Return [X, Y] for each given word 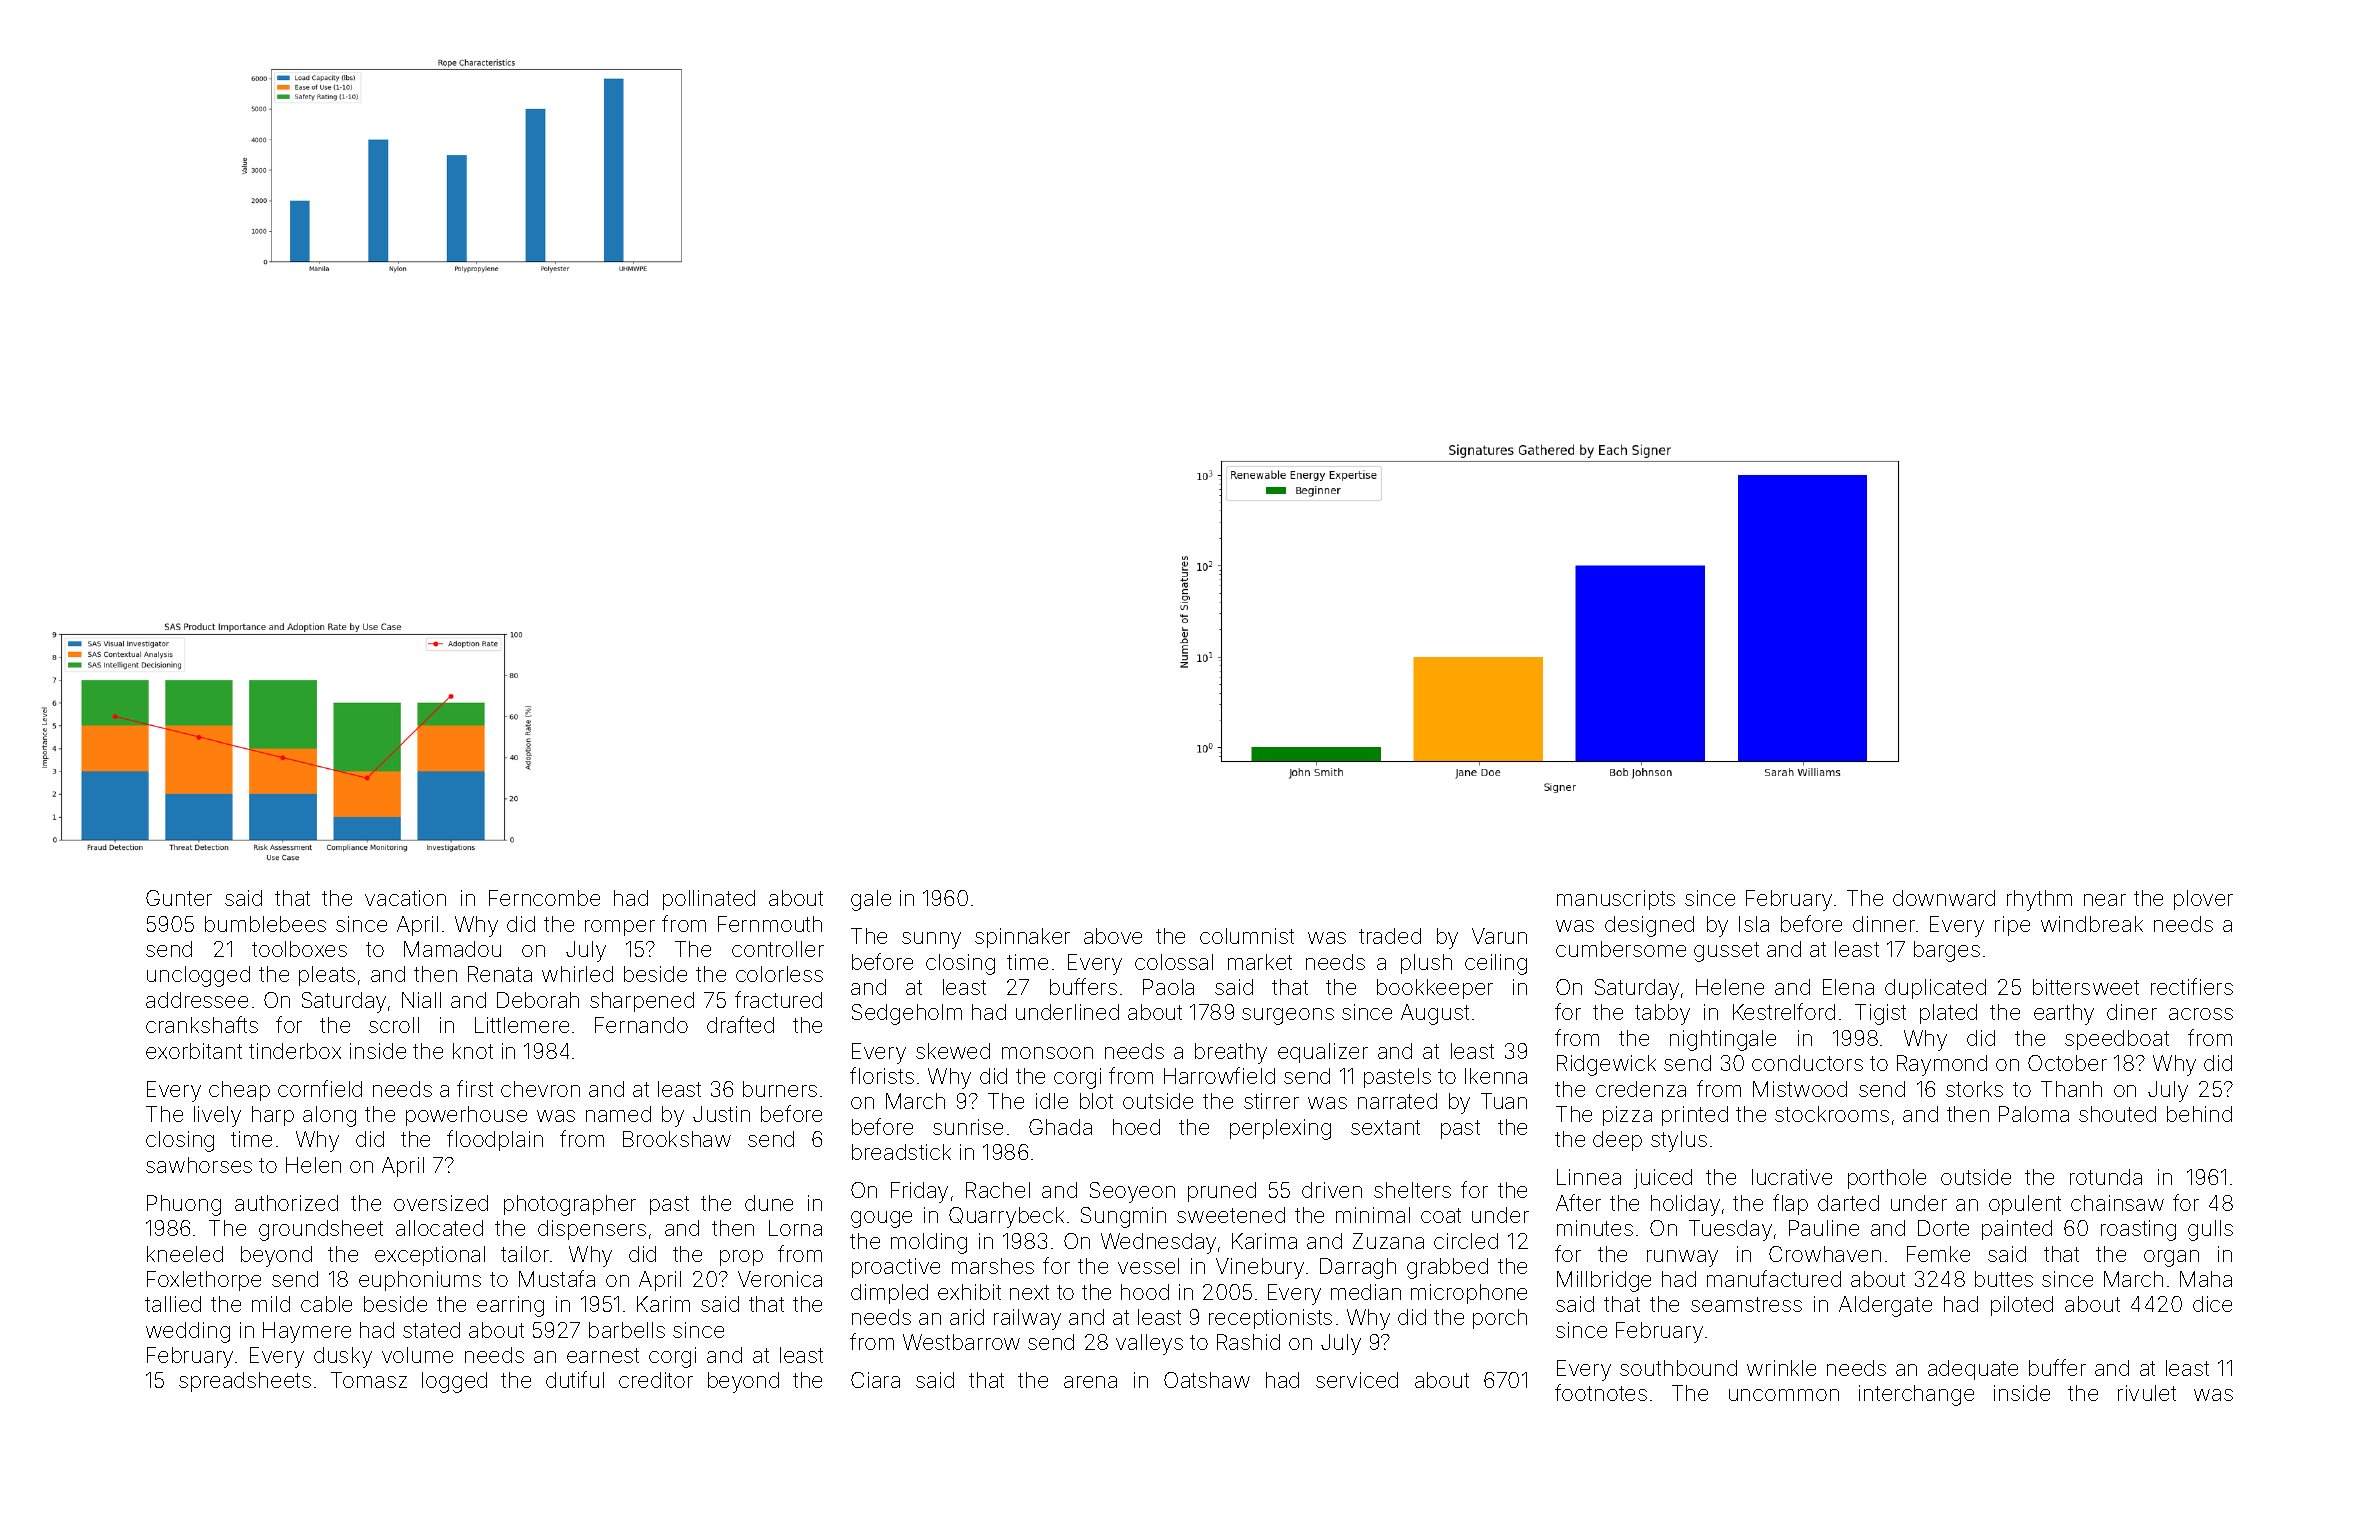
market [1260, 962]
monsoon [1047, 1053]
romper [620, 928]
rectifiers [2192, 986]
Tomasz [369, 1380]
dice [2212, 1304]
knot [473, 1051]
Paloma [2034, 1114]
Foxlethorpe [204, 1281]
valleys [1149, 1344]
